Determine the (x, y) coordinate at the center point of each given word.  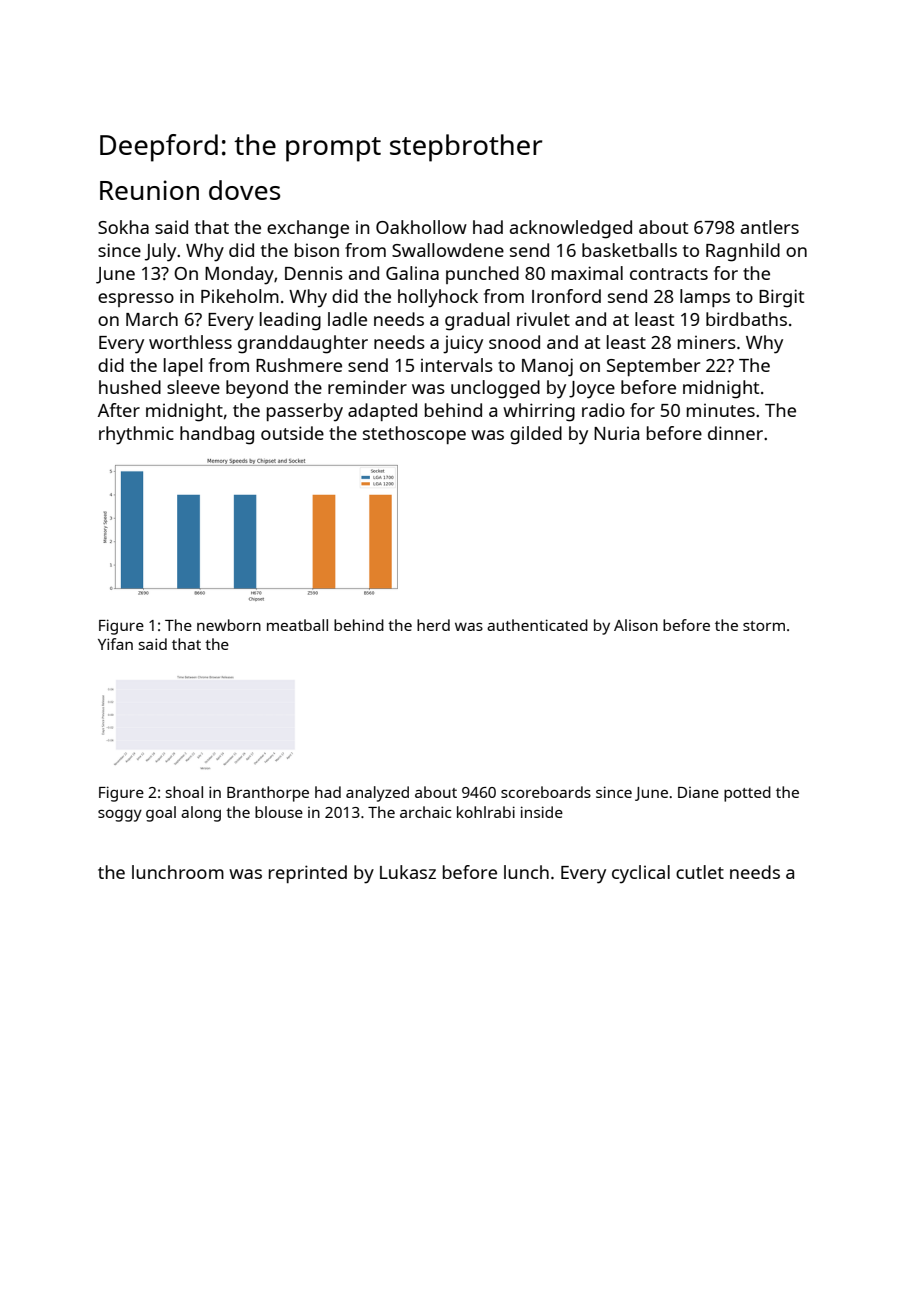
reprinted (308, 874)
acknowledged (571, 229)
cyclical (641, 874)
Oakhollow (421, 227)
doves (244, 190)
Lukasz (408, 872)
